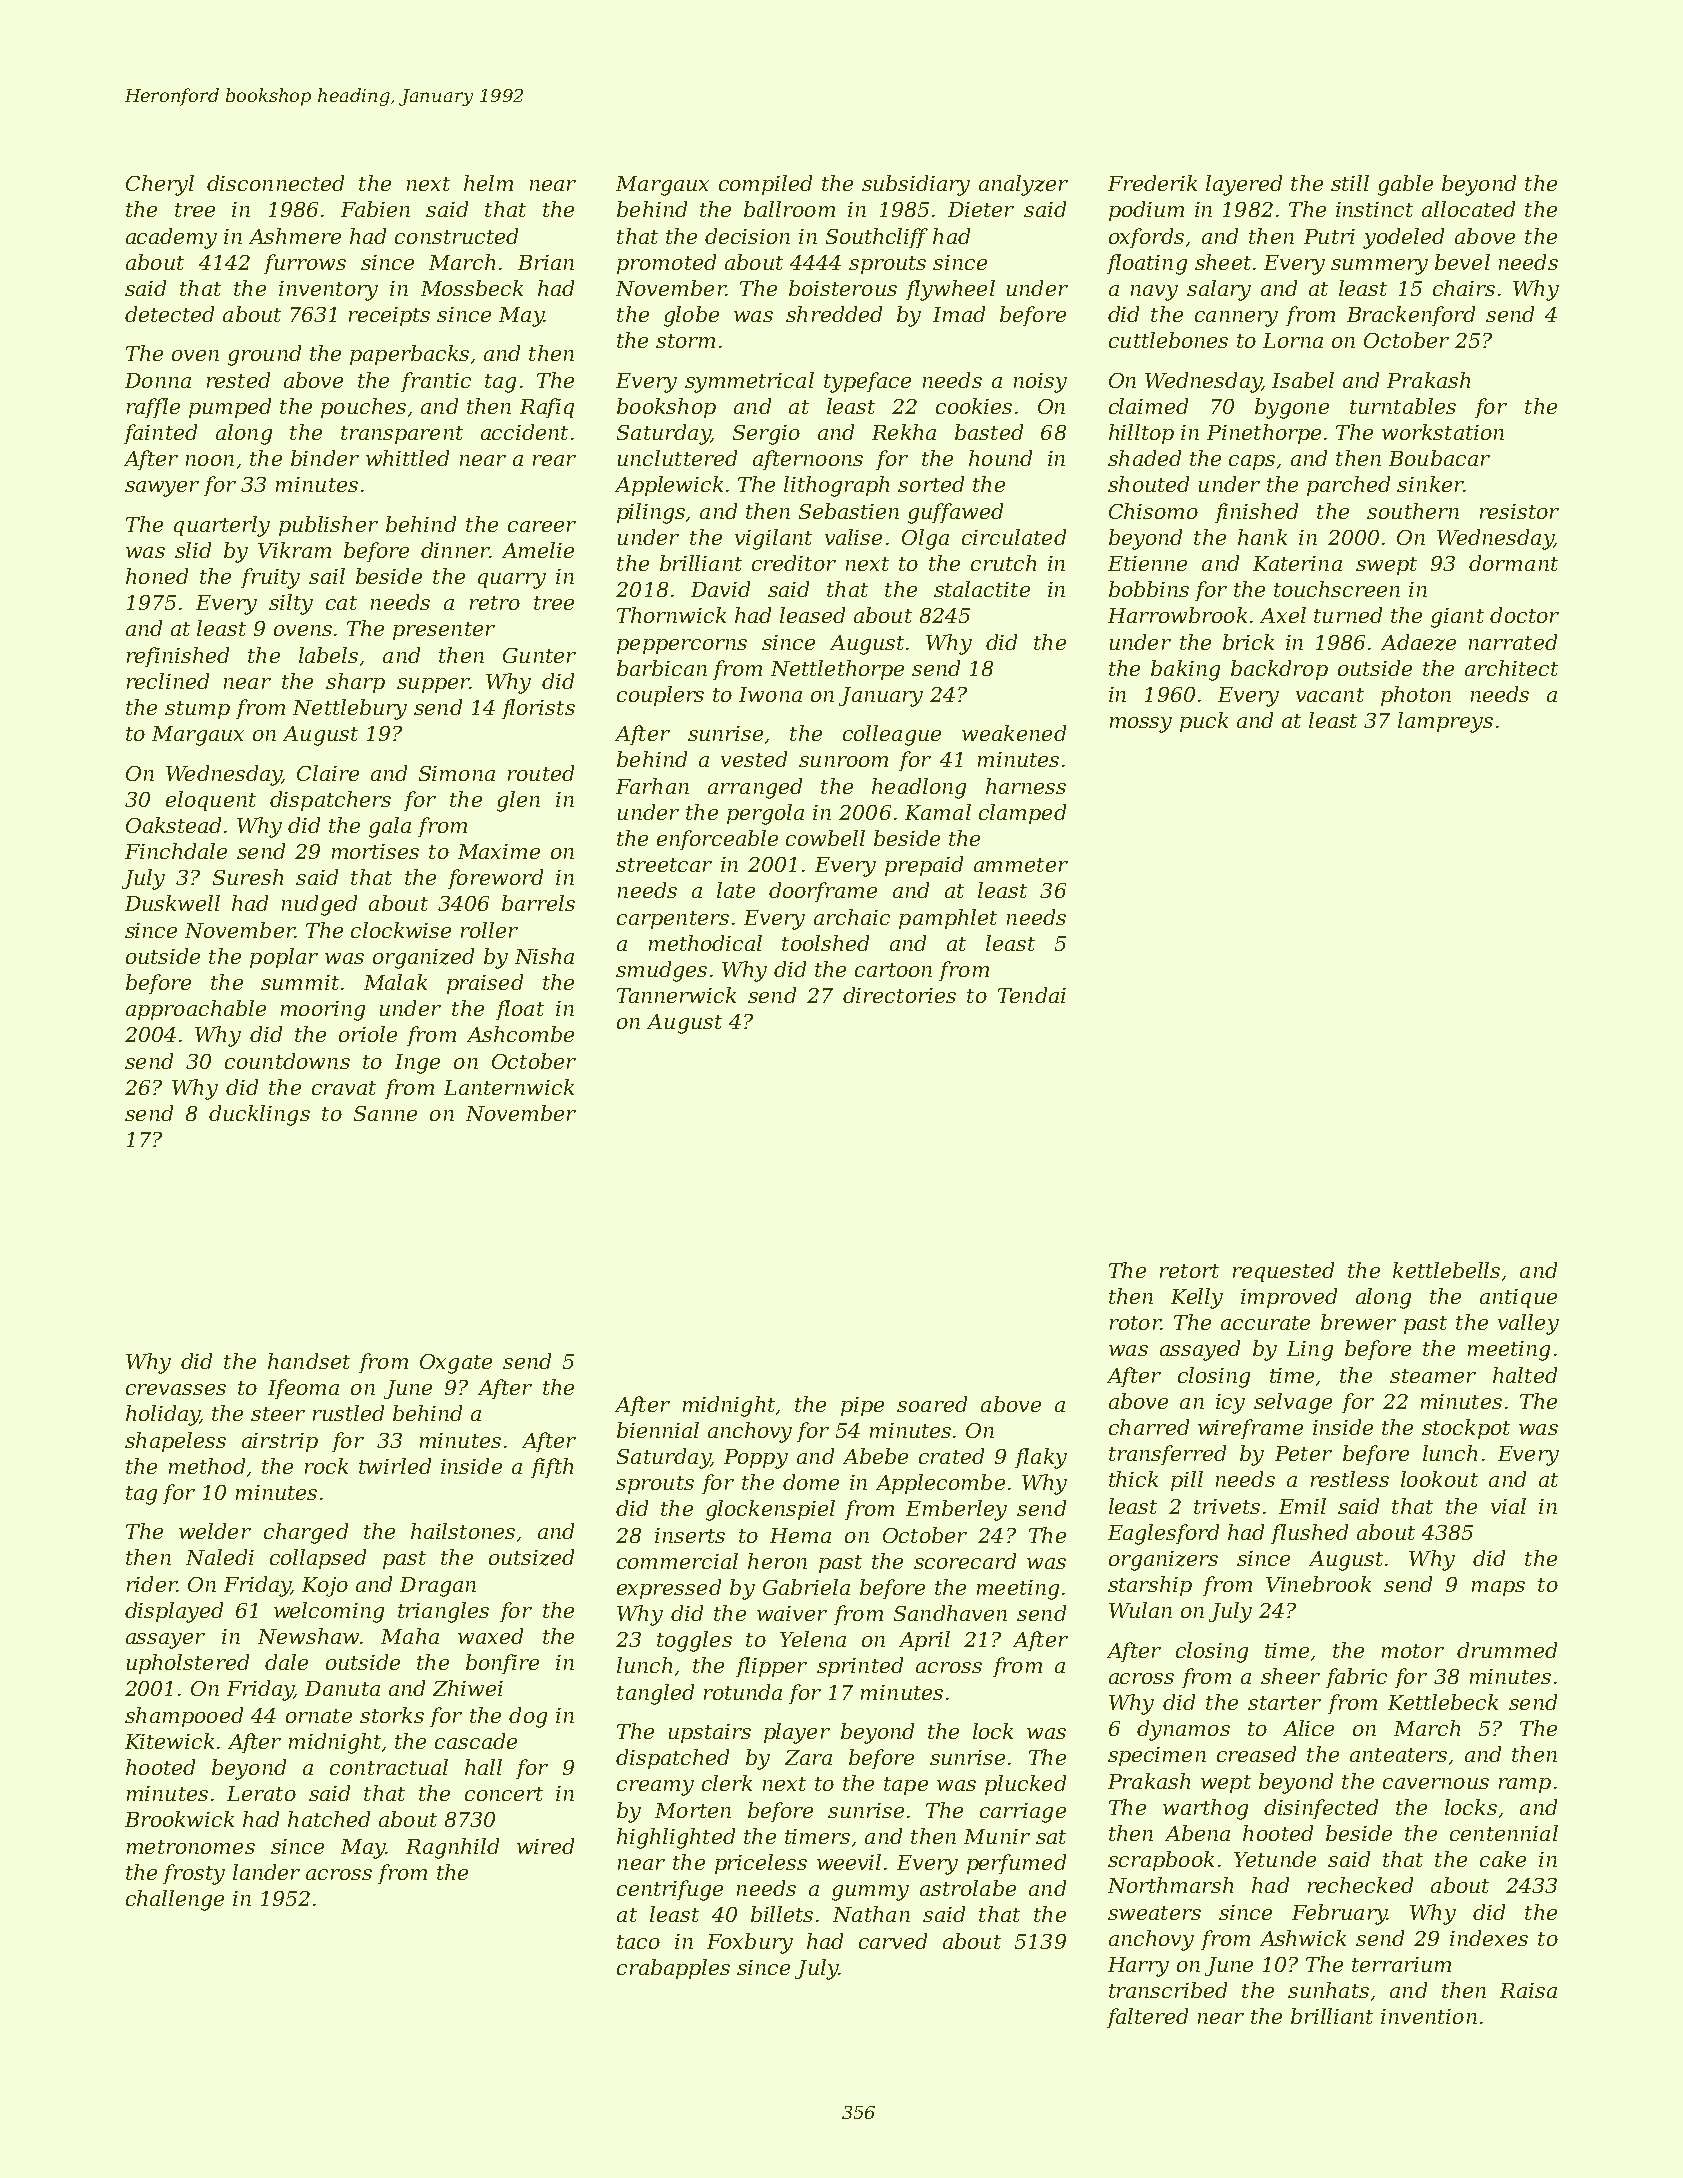 This screenshot has width=1683, height=2178. Describe the element at coordinates (452, 1848) in the screenshot. I see `Ragnhild` at that location.
